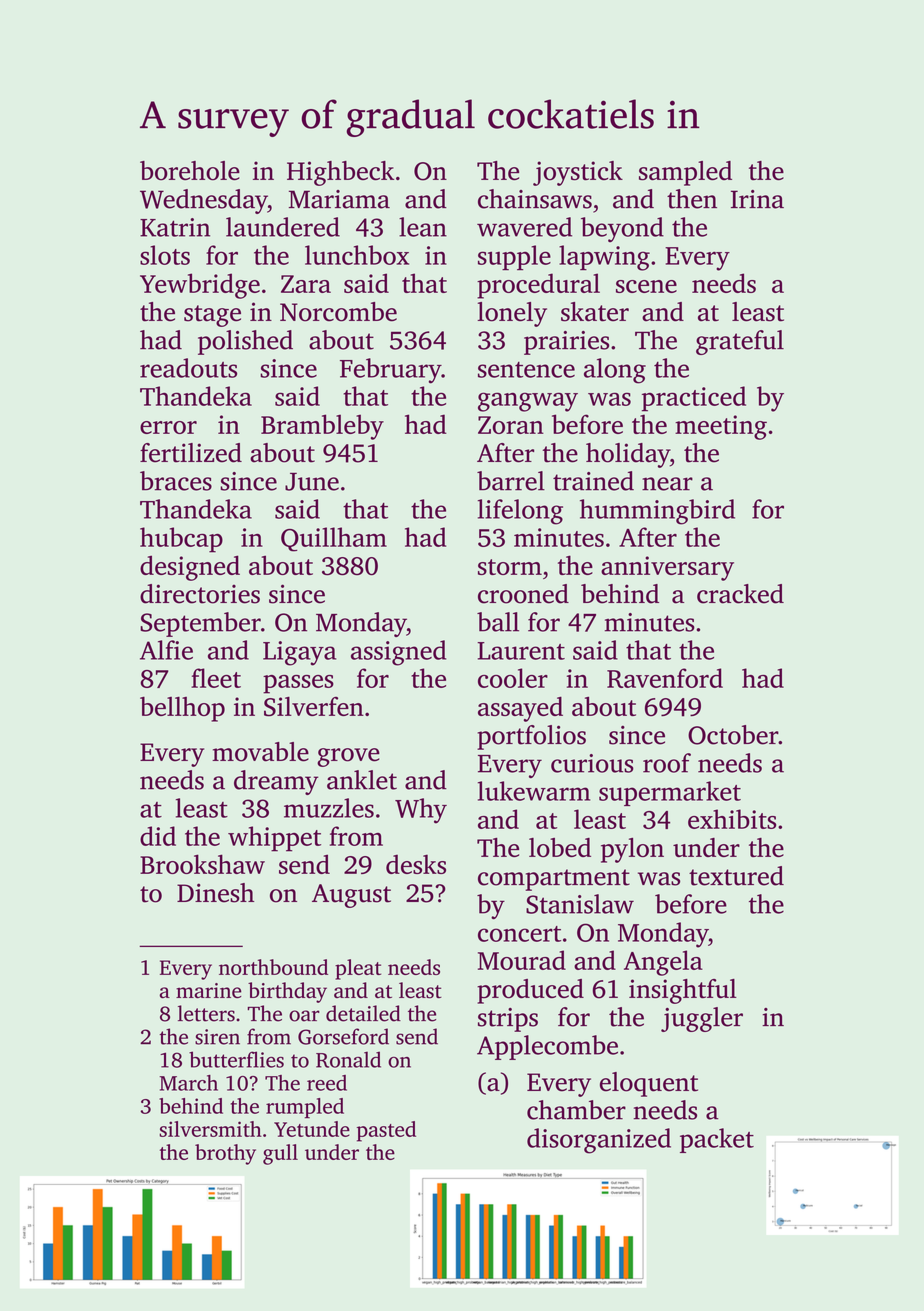  I want to click on brothy, so click(225, 1154).
